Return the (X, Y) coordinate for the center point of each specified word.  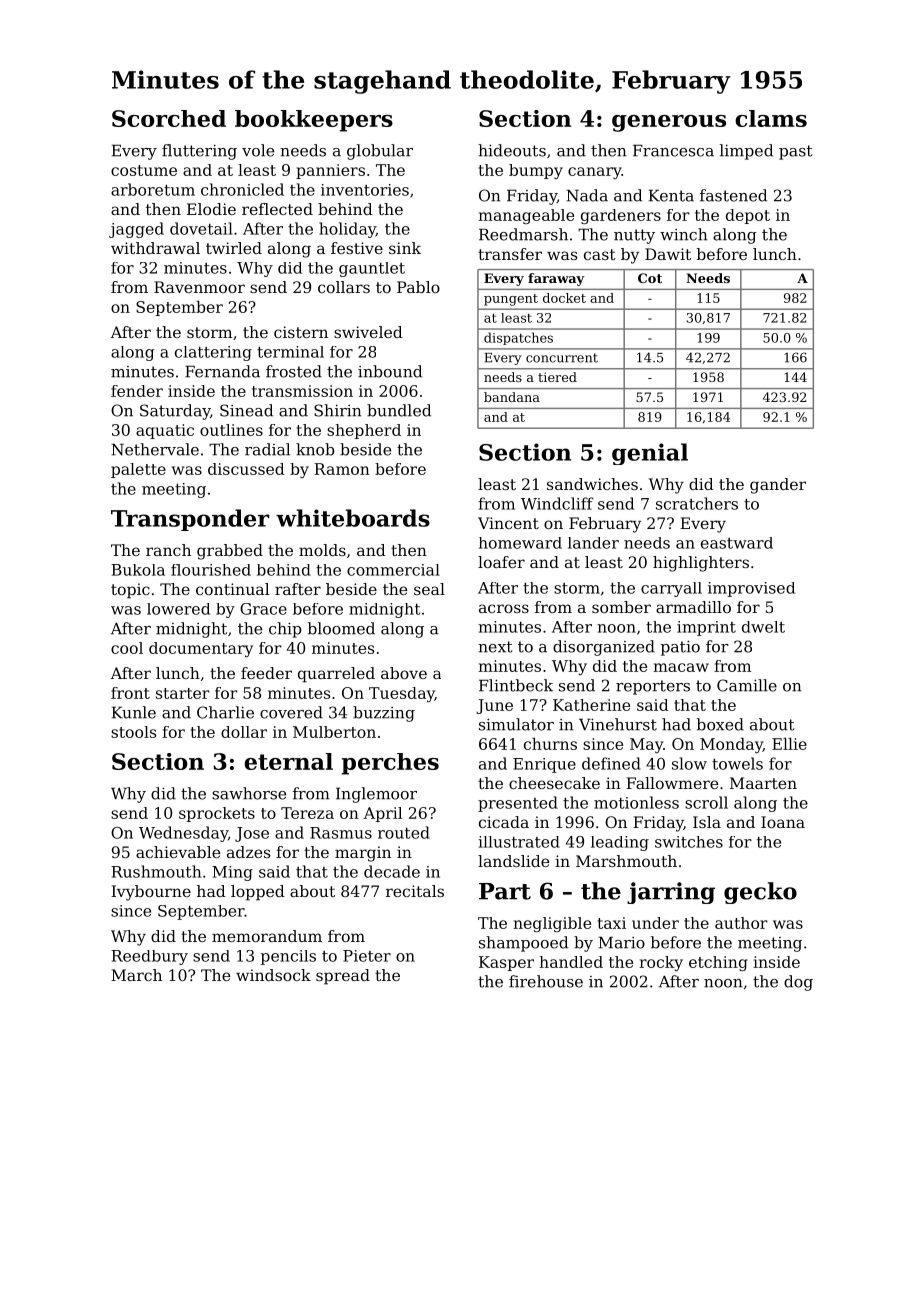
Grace (263, 609)
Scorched (169, 118)
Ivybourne (151, 893)
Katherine (591, 705)
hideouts (512, 150)
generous (669, 123)
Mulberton (334, 732)
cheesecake (554, 783)
